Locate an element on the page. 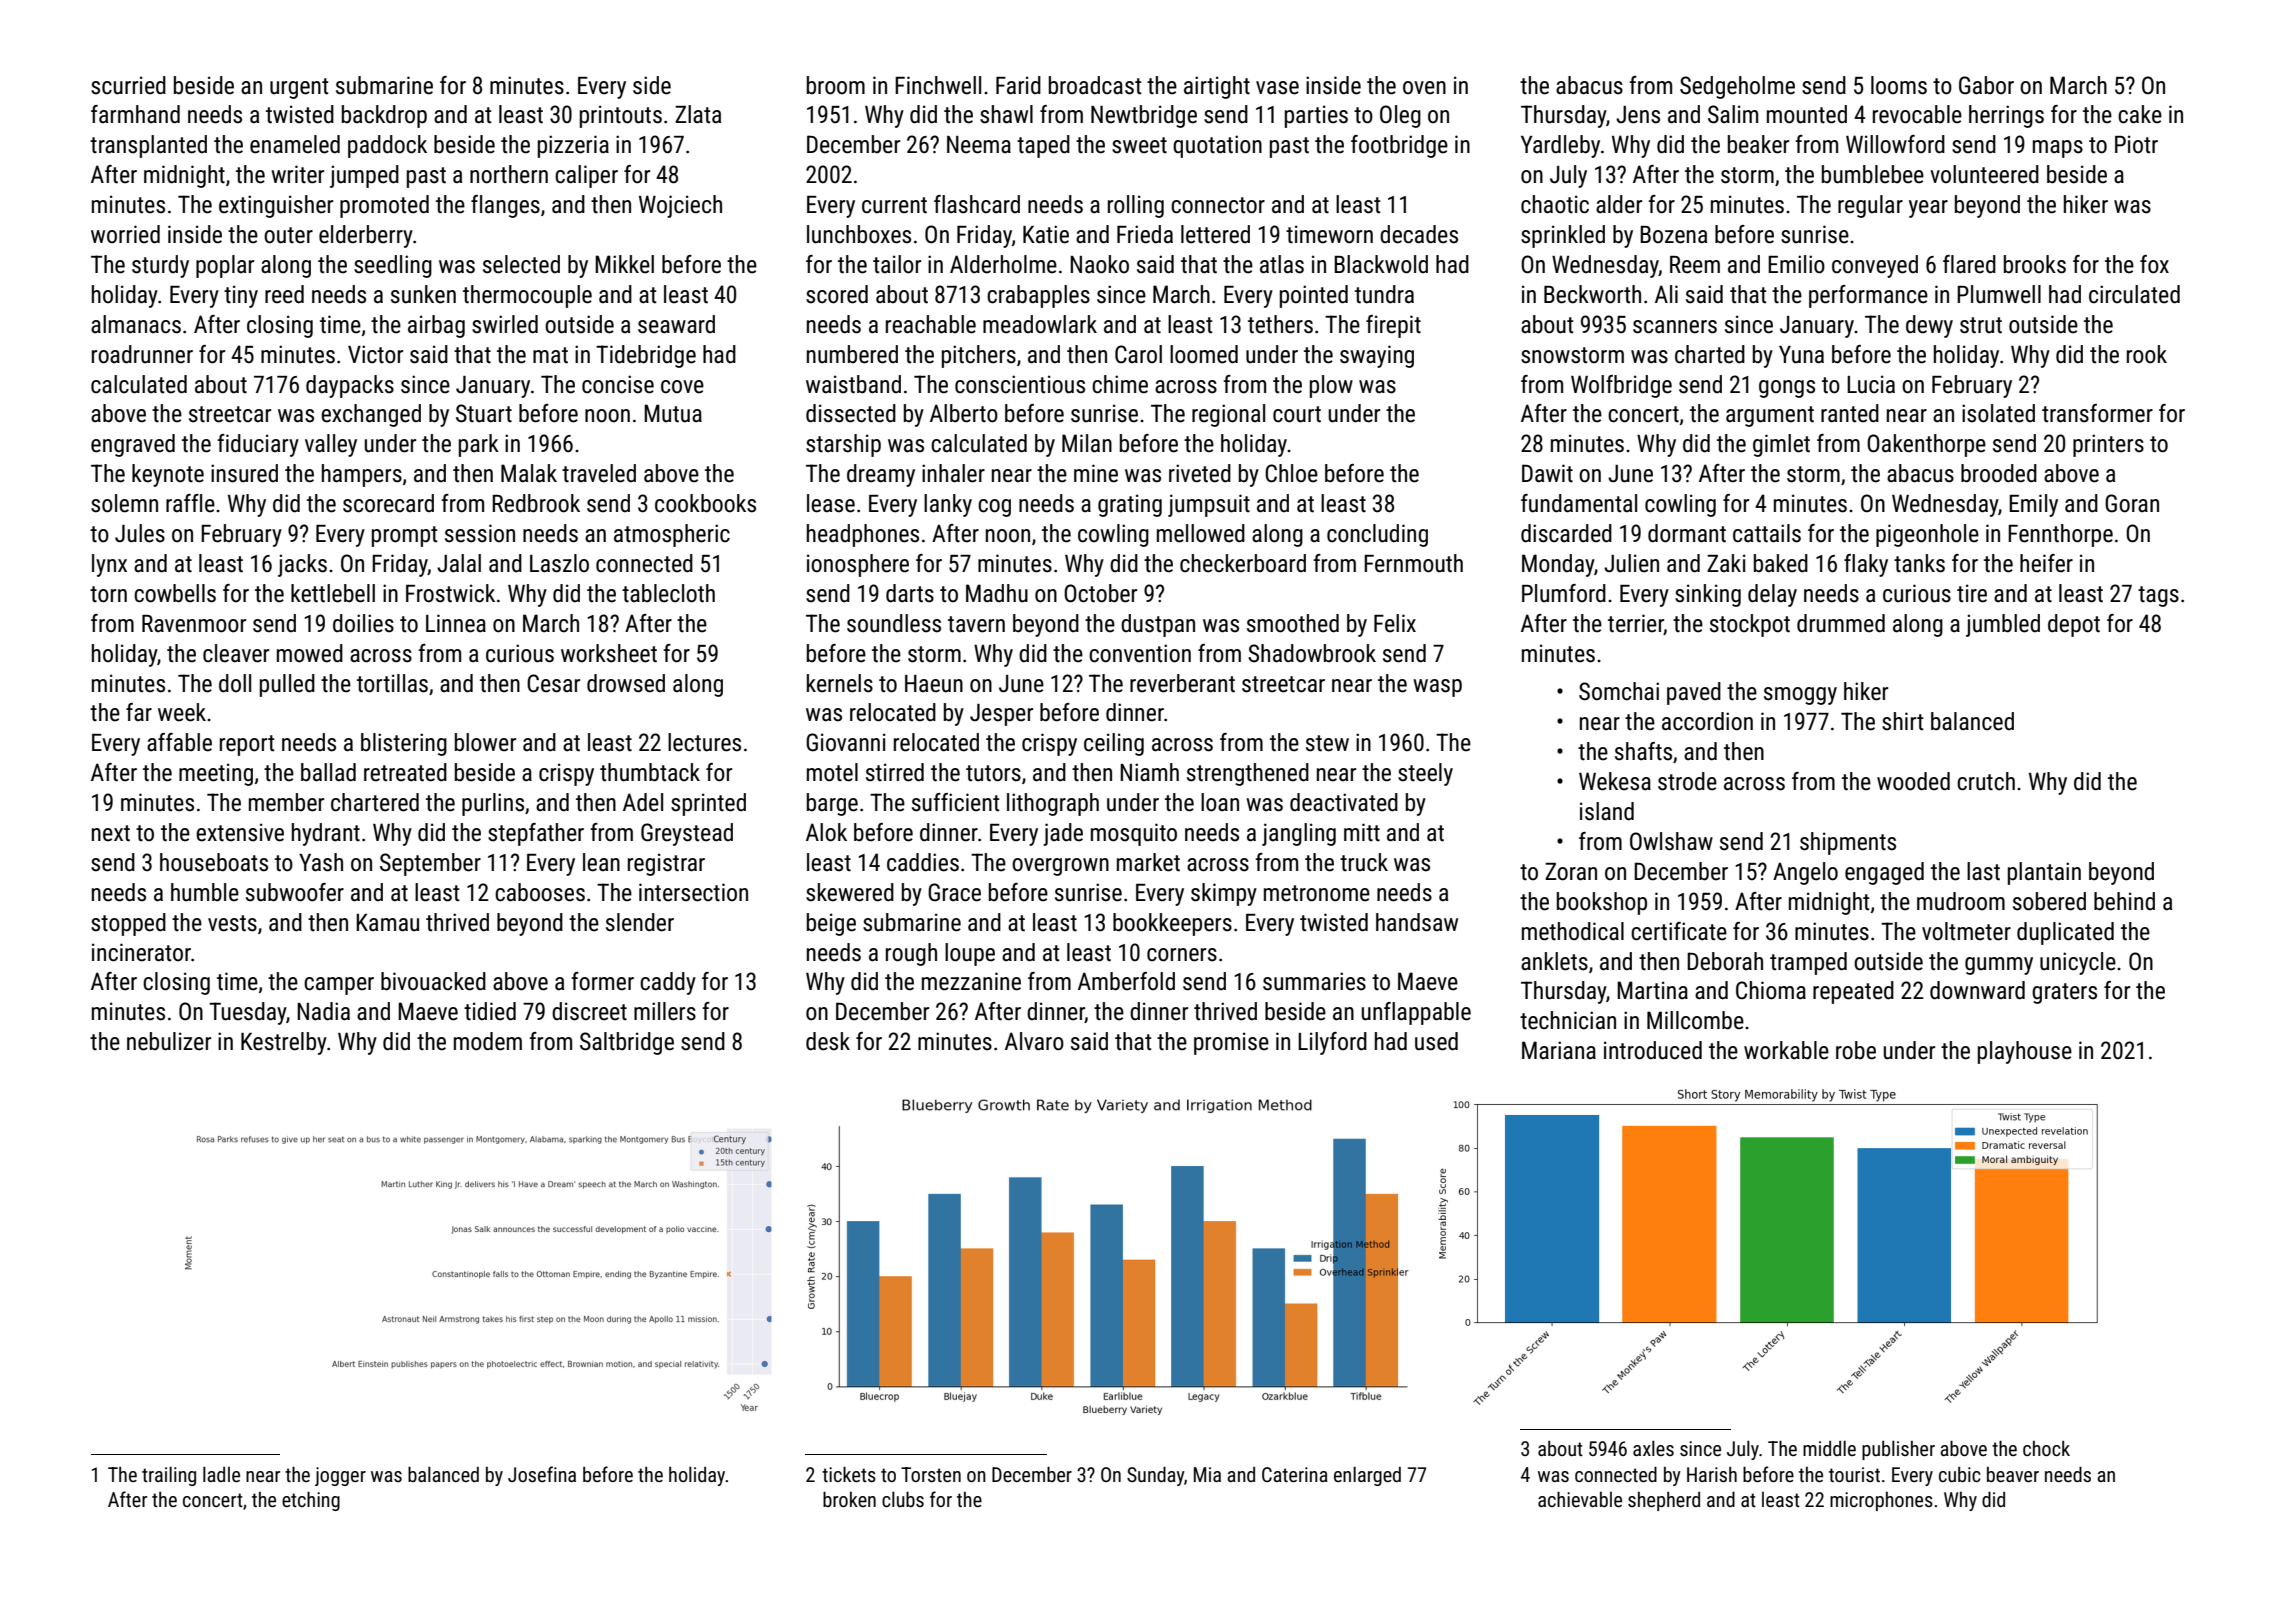  axles is located at coordinates (1653, 1448).
